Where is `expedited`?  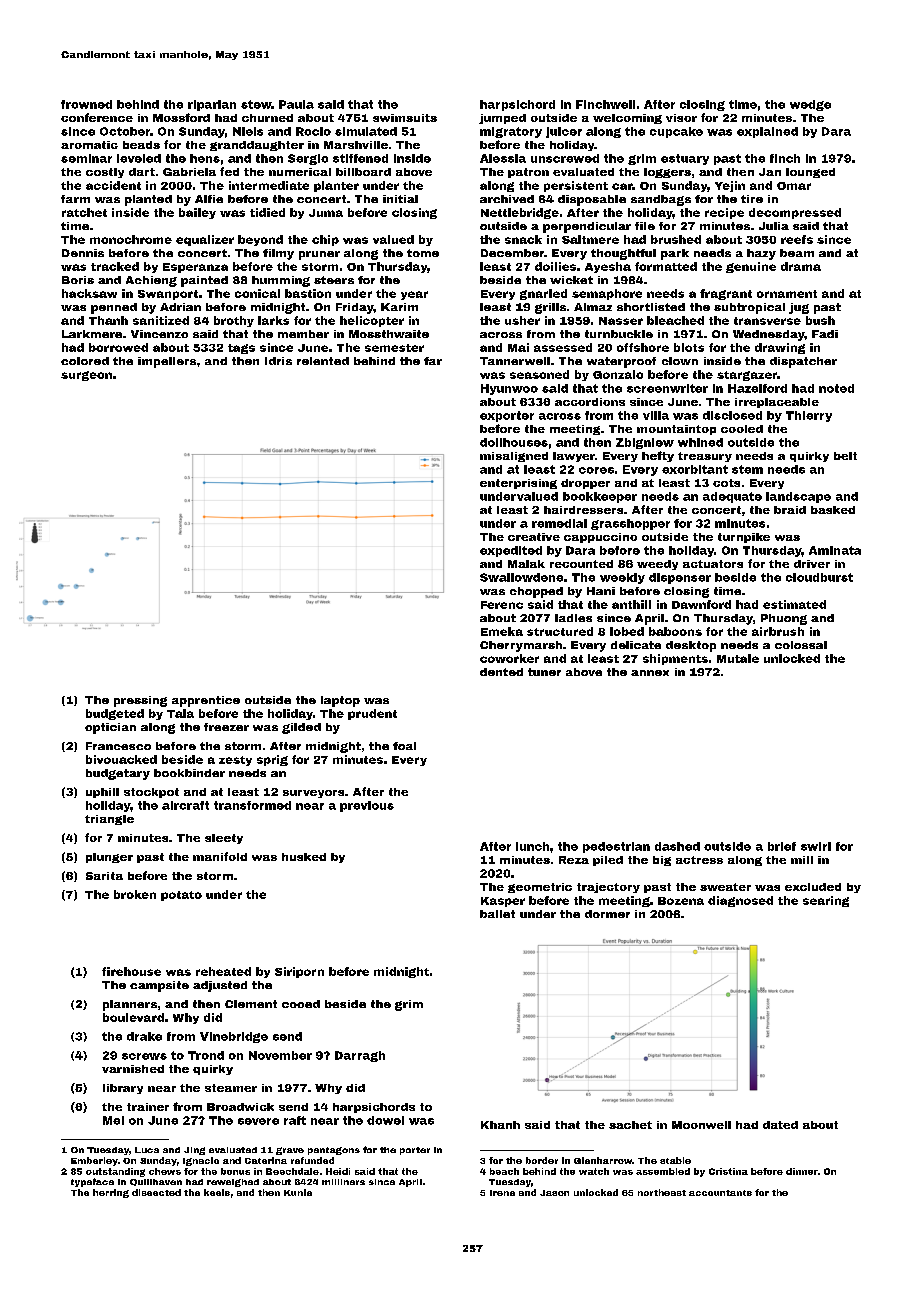
expedited is located at coordinates (511, 551).
